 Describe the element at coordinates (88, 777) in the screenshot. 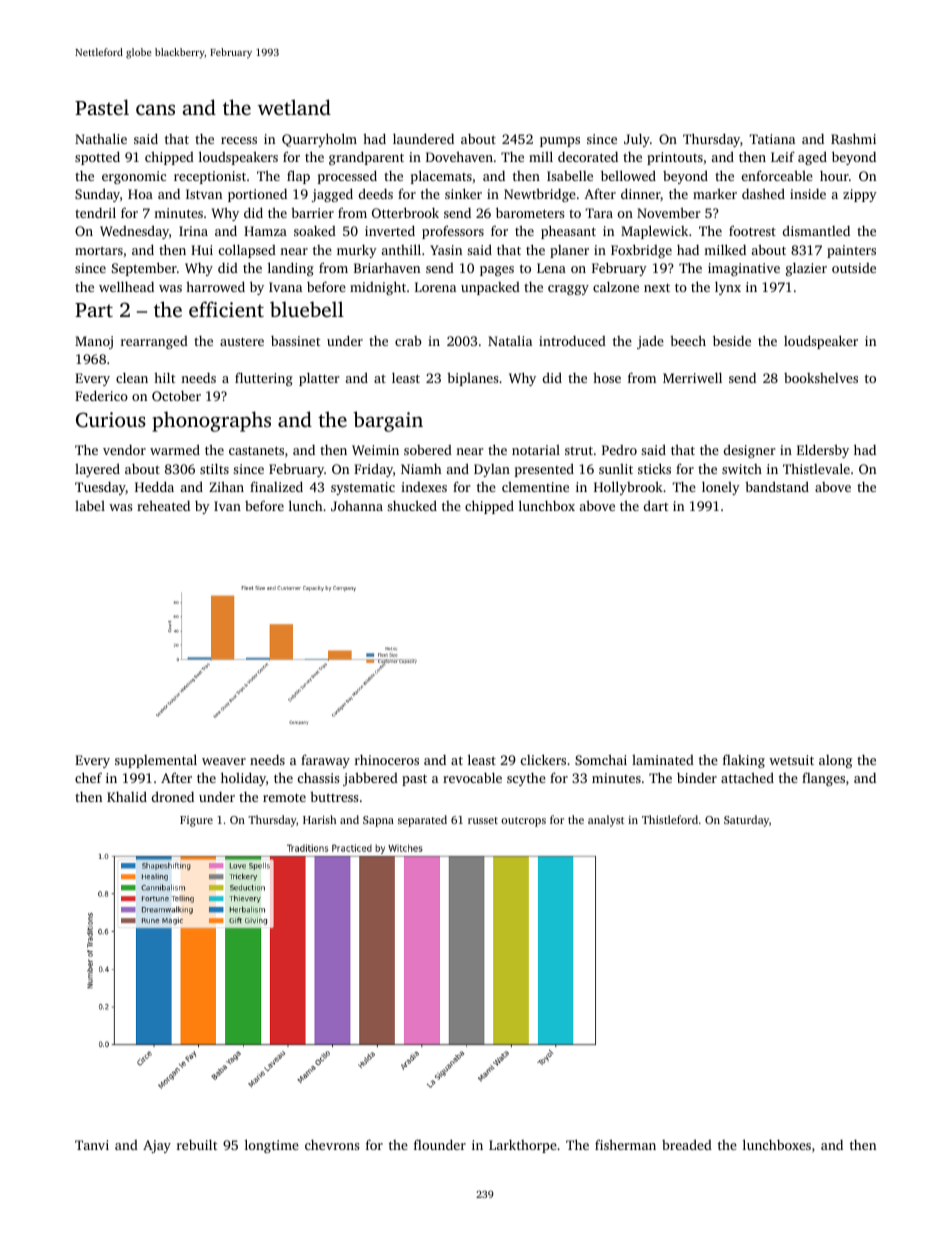

I see `chef` at that location.
